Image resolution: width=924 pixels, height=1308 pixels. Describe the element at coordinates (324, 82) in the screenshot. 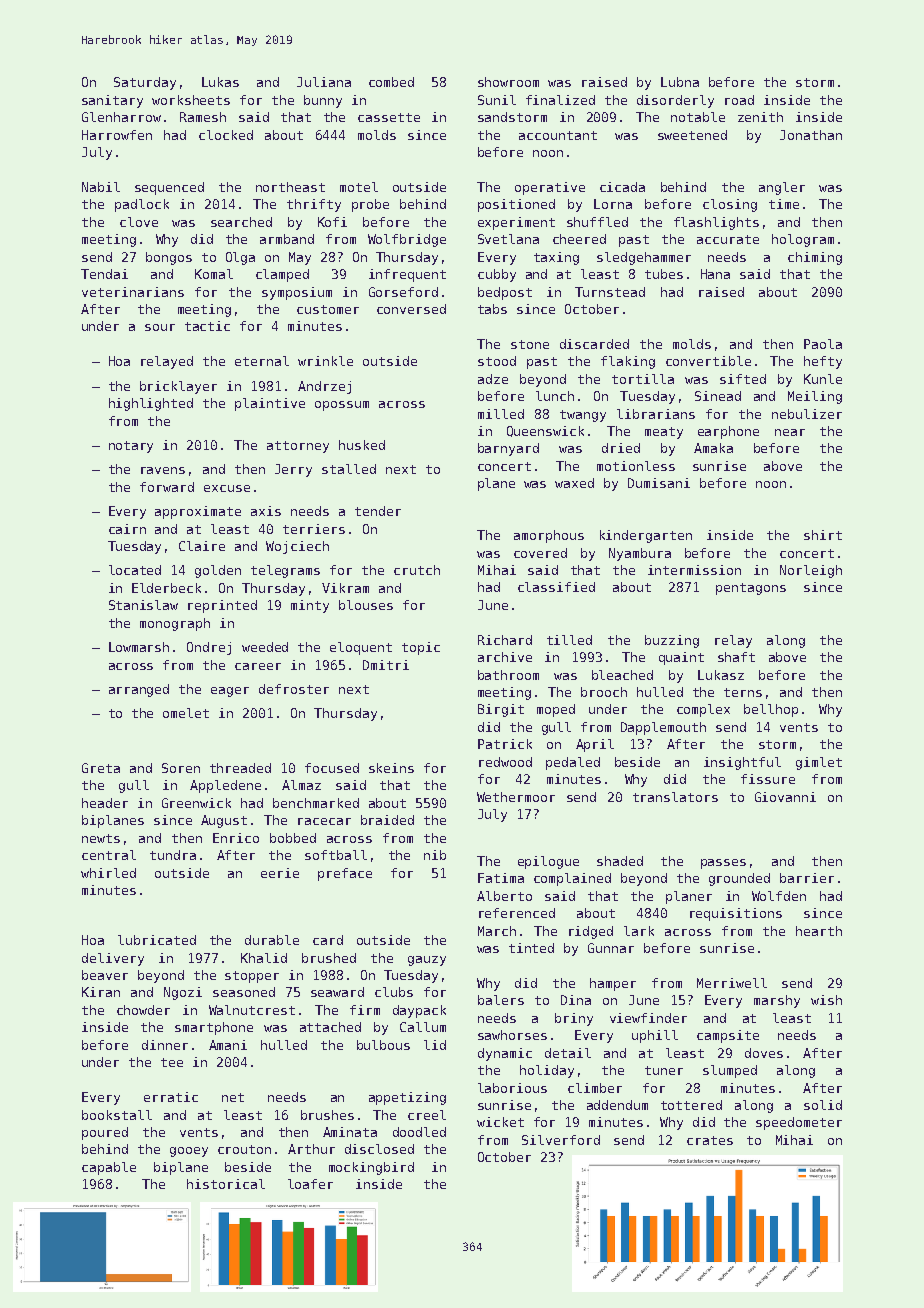

I see `Juliana` at that location.
